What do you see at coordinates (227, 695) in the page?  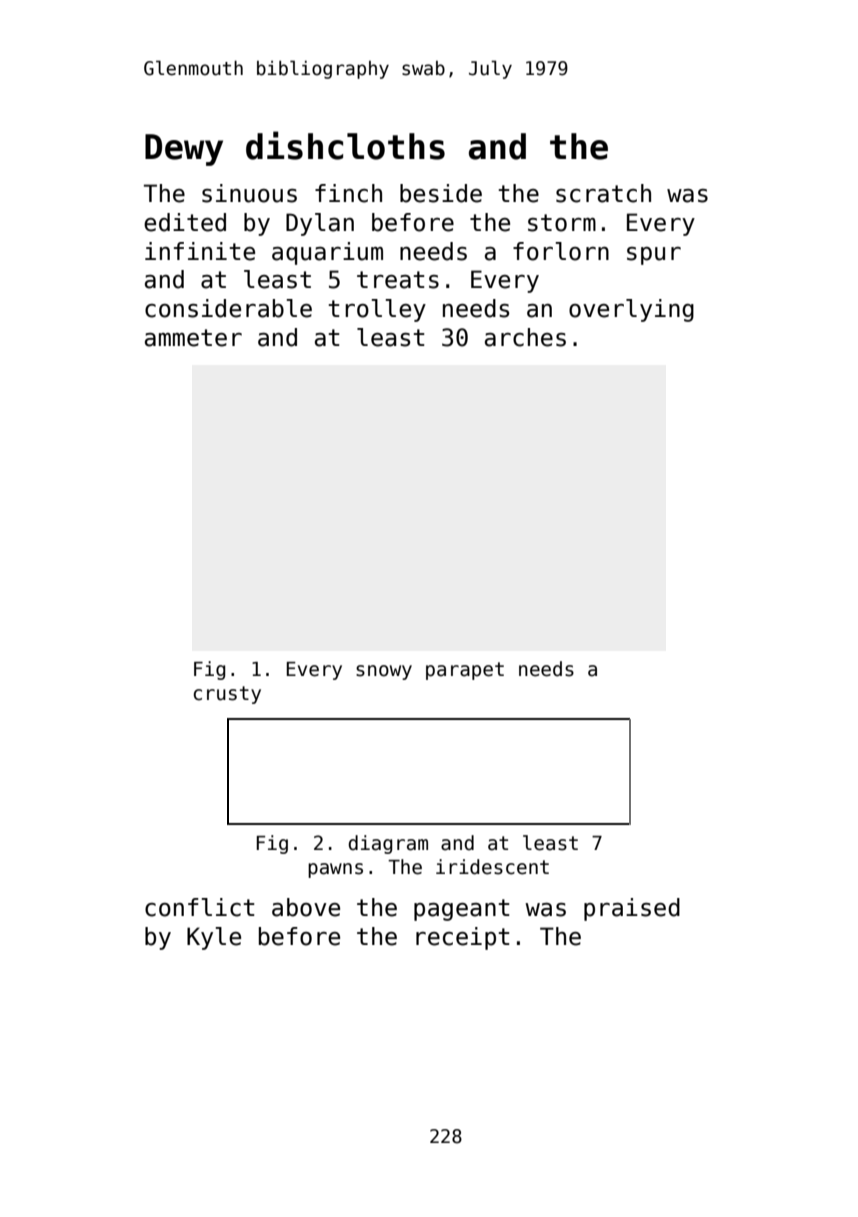 I see `crusty` at bounding box center [227, 695].
